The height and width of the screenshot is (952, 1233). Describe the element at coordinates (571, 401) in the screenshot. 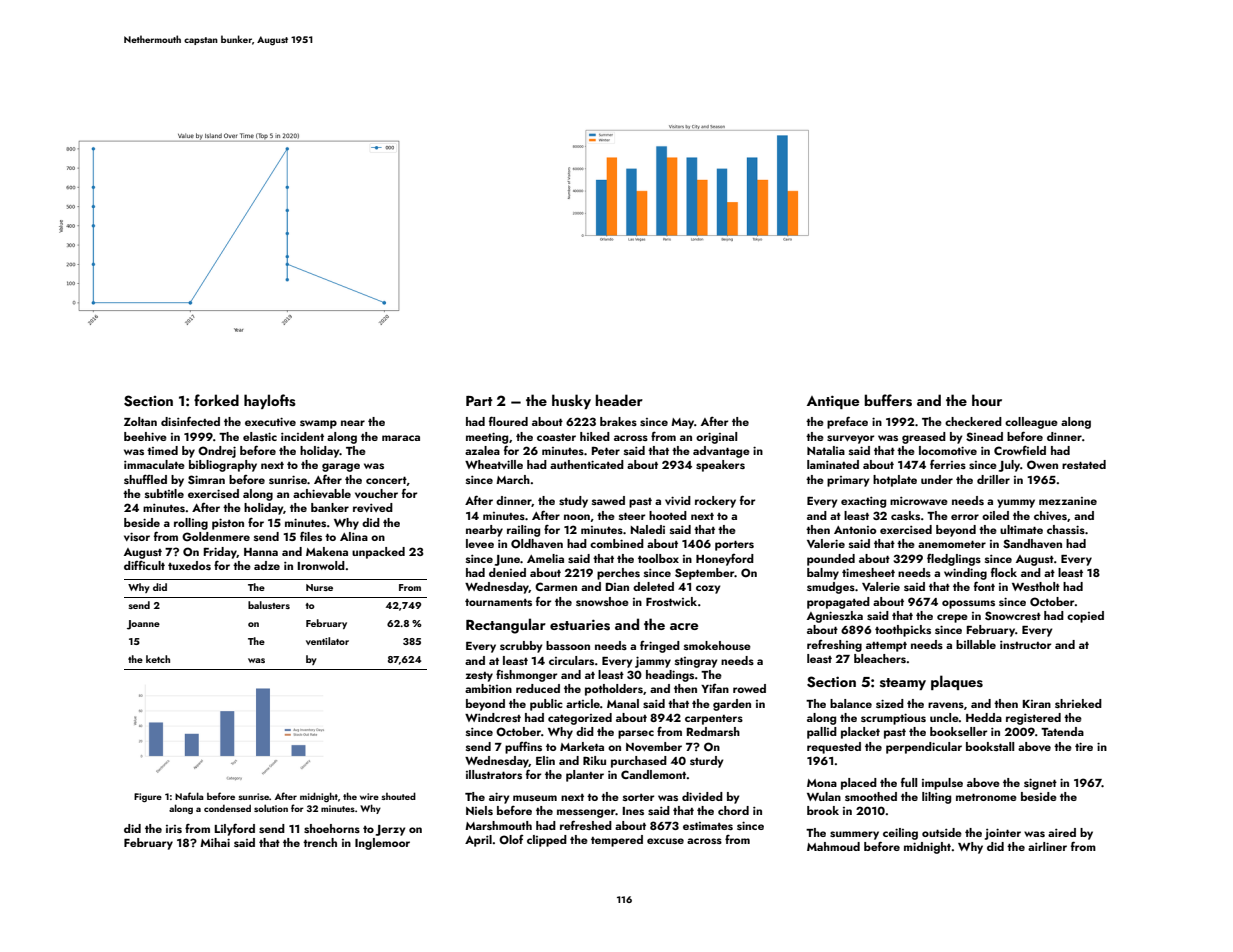

I see `husky` at that location.
